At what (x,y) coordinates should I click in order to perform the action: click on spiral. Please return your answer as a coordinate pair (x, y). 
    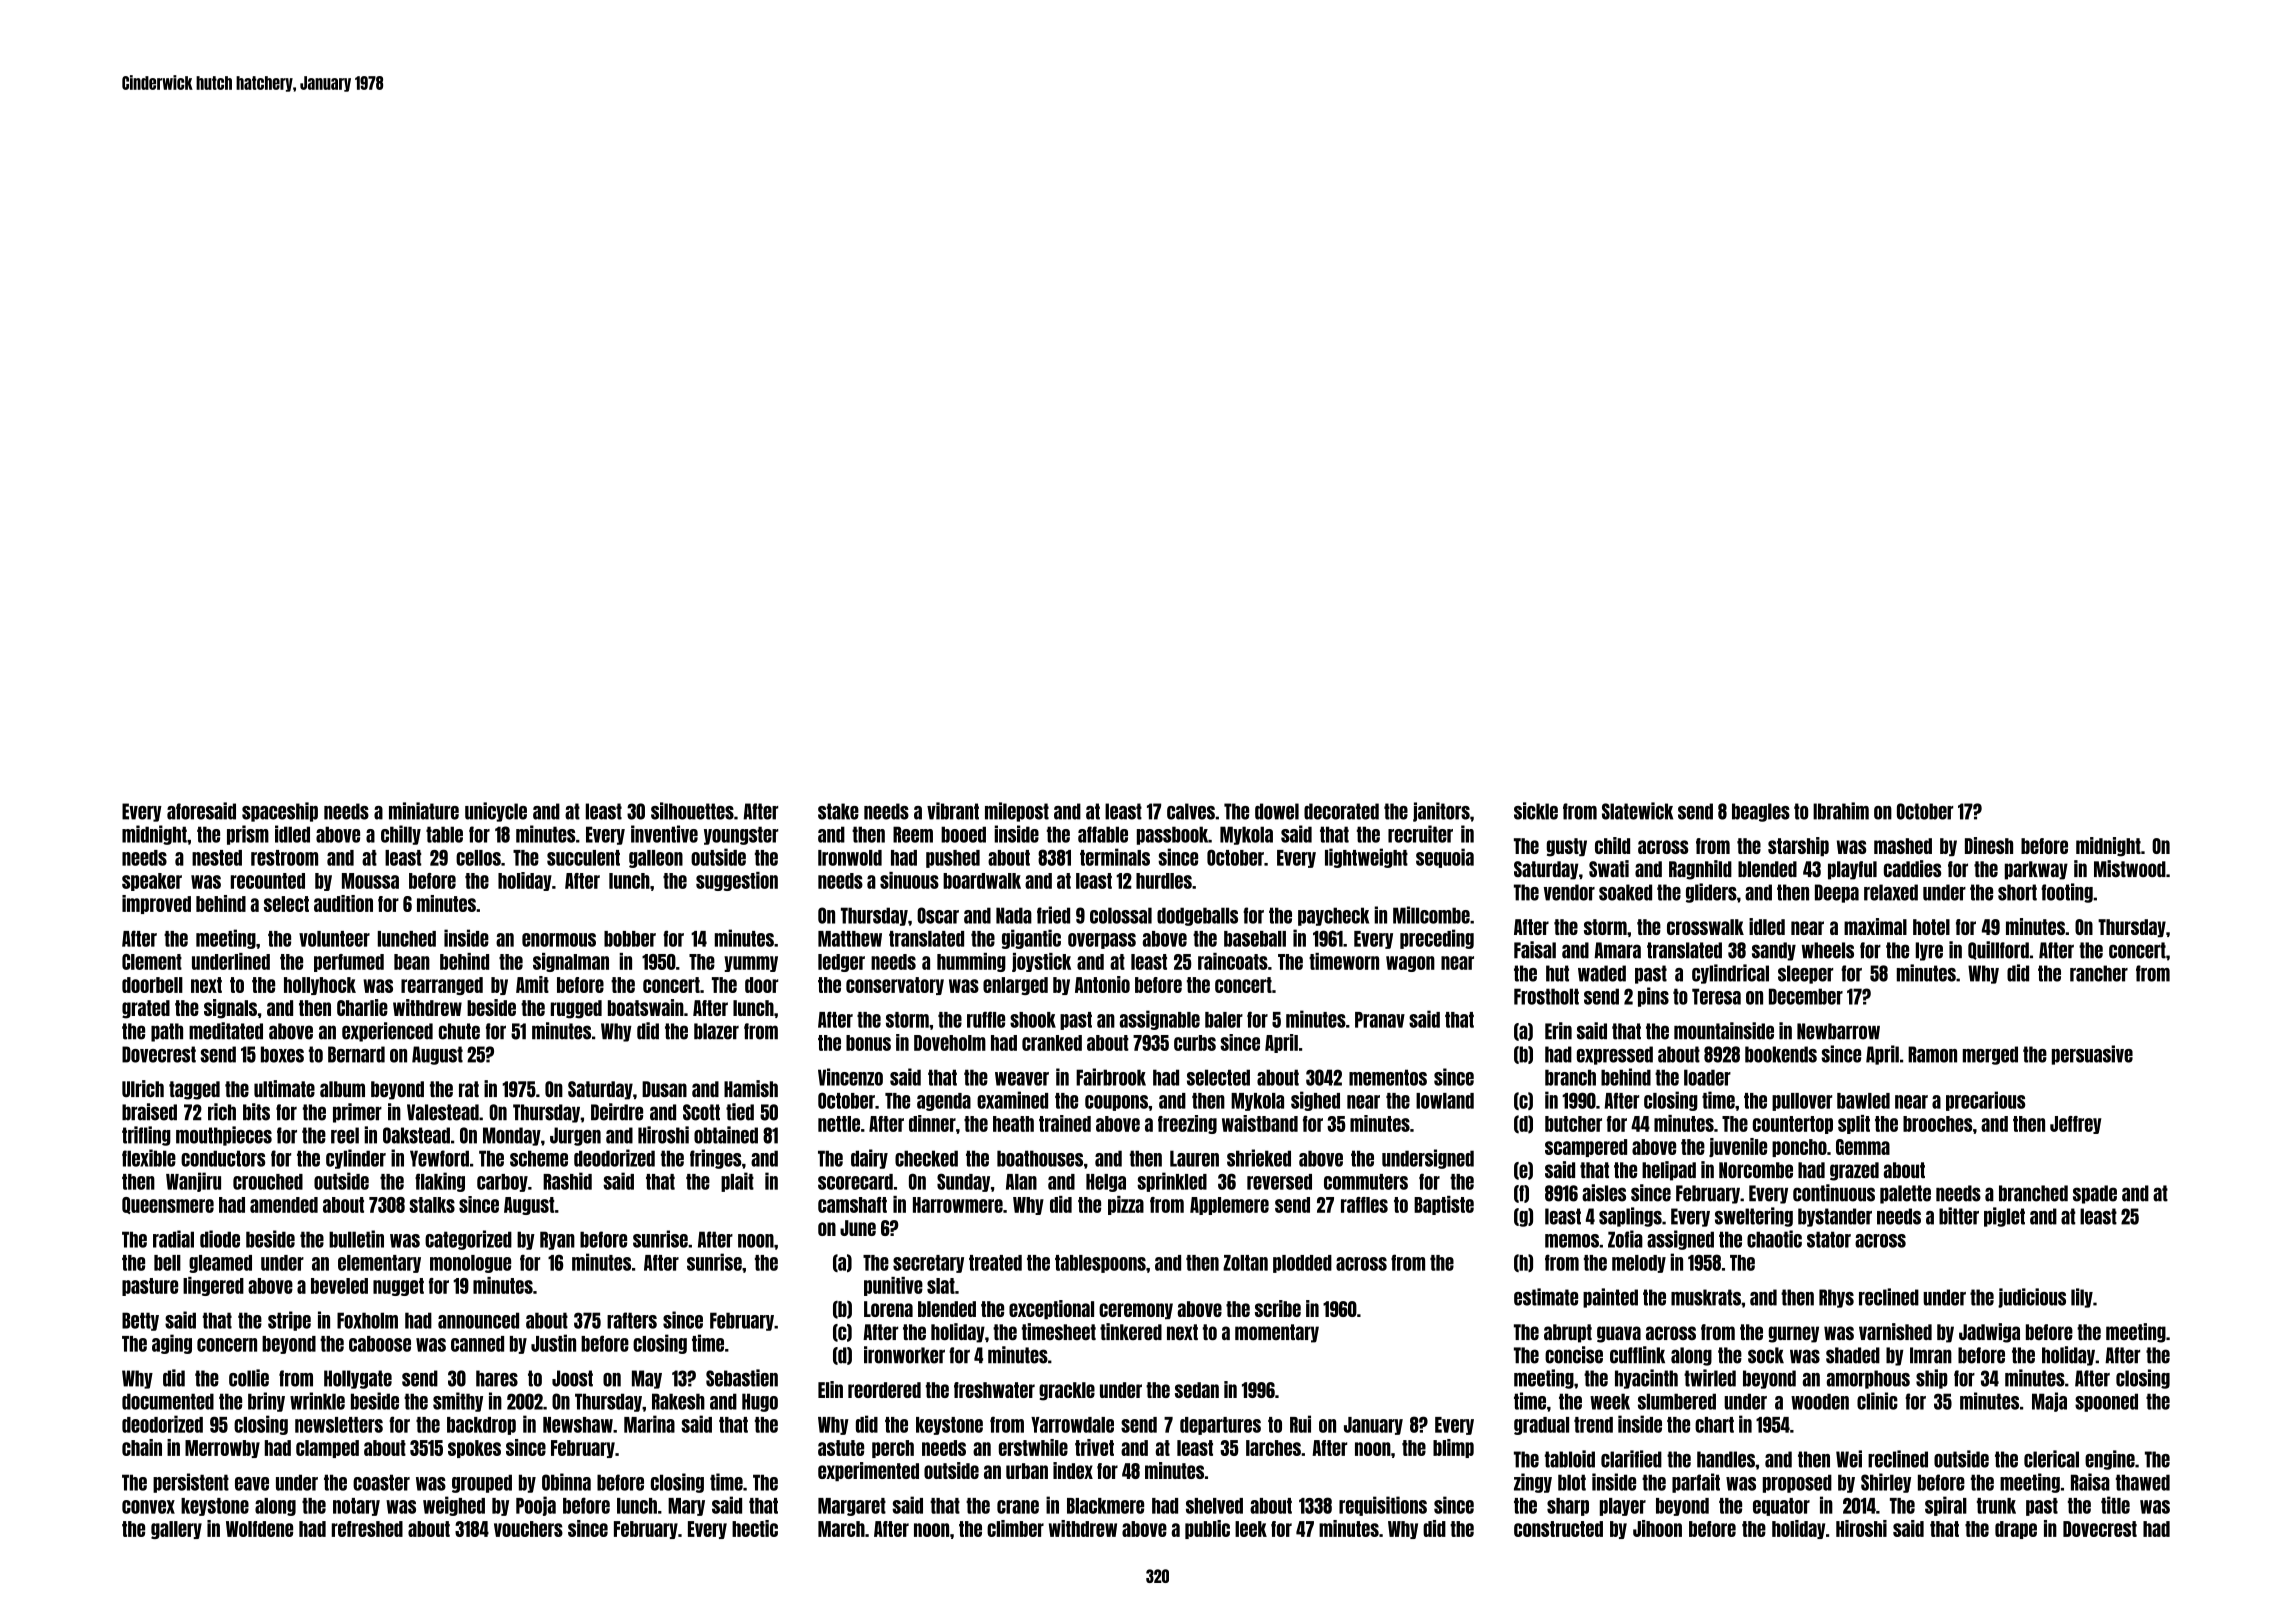
    Looking at the image, I should click on (1946, 1506).
